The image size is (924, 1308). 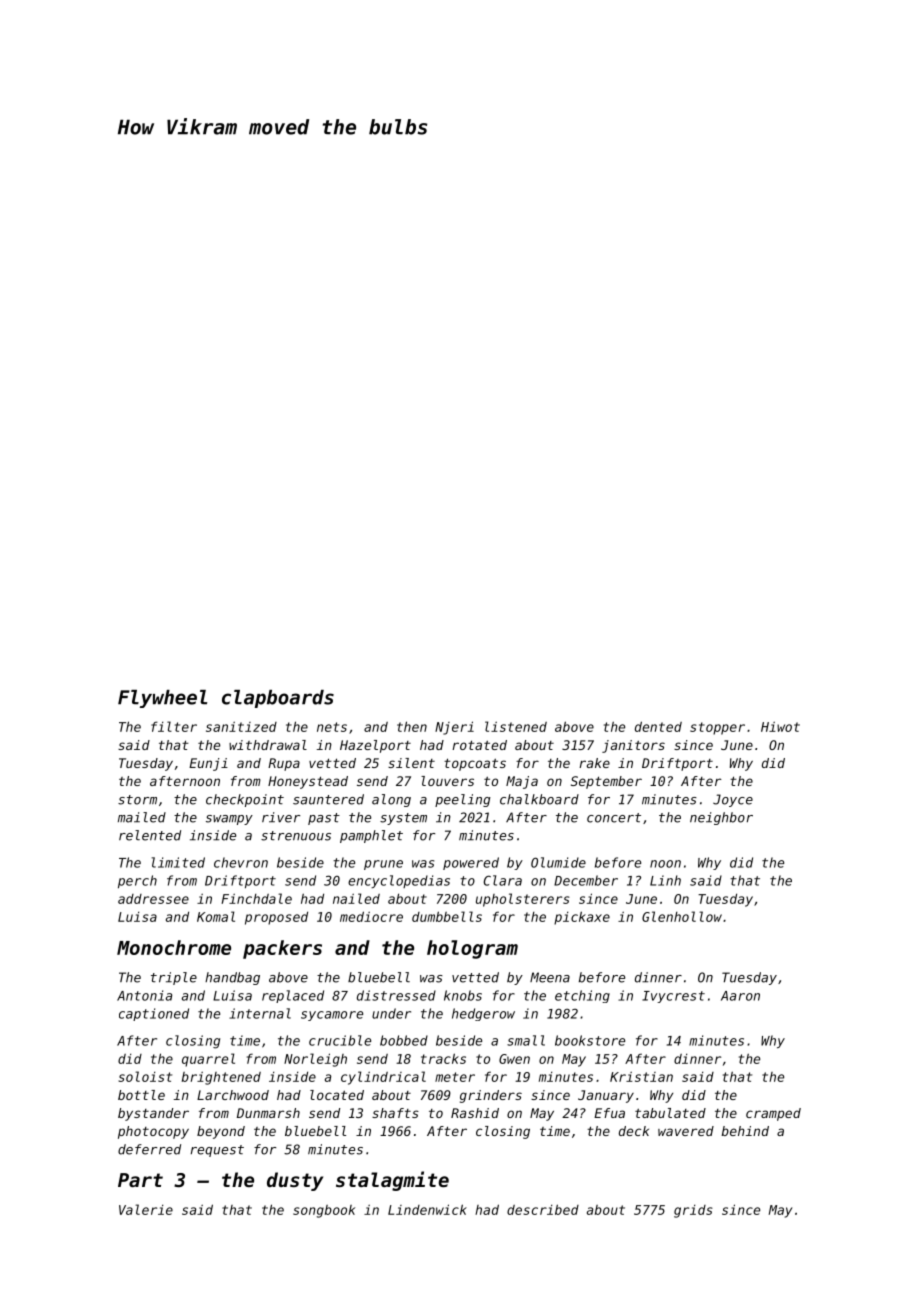 What do you see at coordinates (145, 1076) in the document?
I see `soloist` at bounding box center [145, 1076].
